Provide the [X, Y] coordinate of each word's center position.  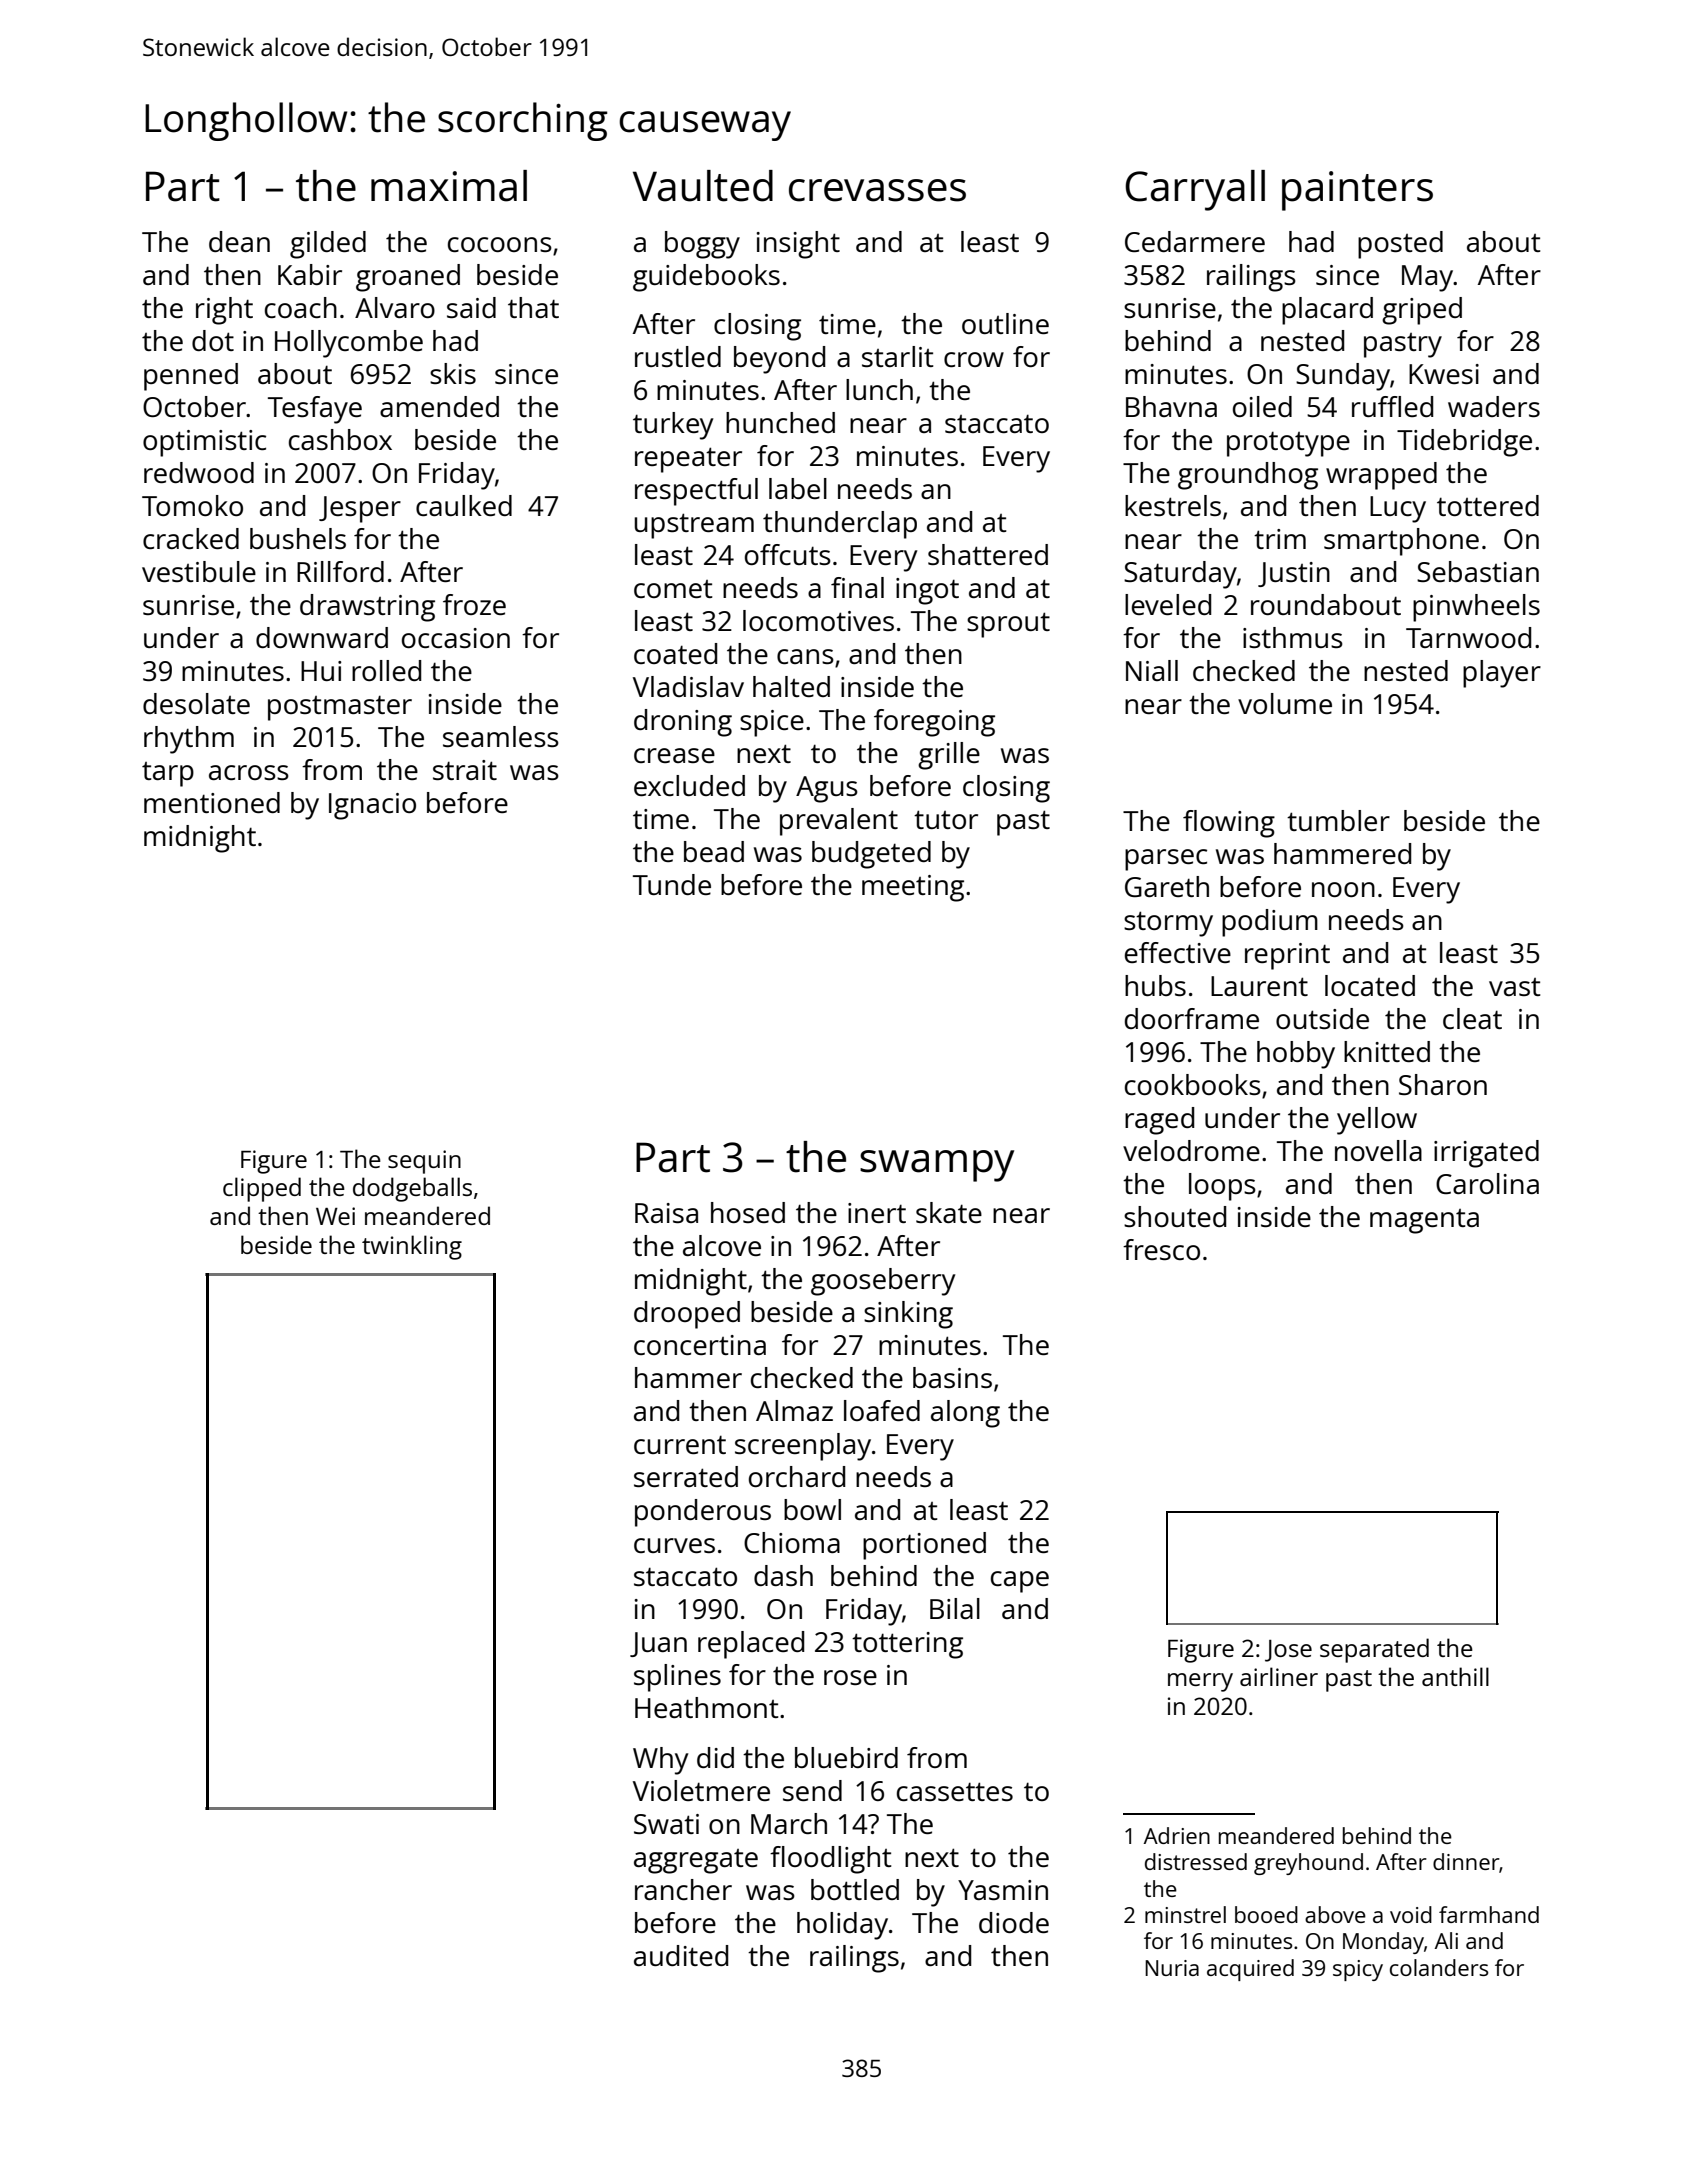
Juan [658, 1644]
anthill [1455, 1676]
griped [1422, 311]
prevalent [839, 822]
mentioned [212, 802]
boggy [702, 245]
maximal [449, 186]
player [1502, 674]
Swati [666, 1824]
